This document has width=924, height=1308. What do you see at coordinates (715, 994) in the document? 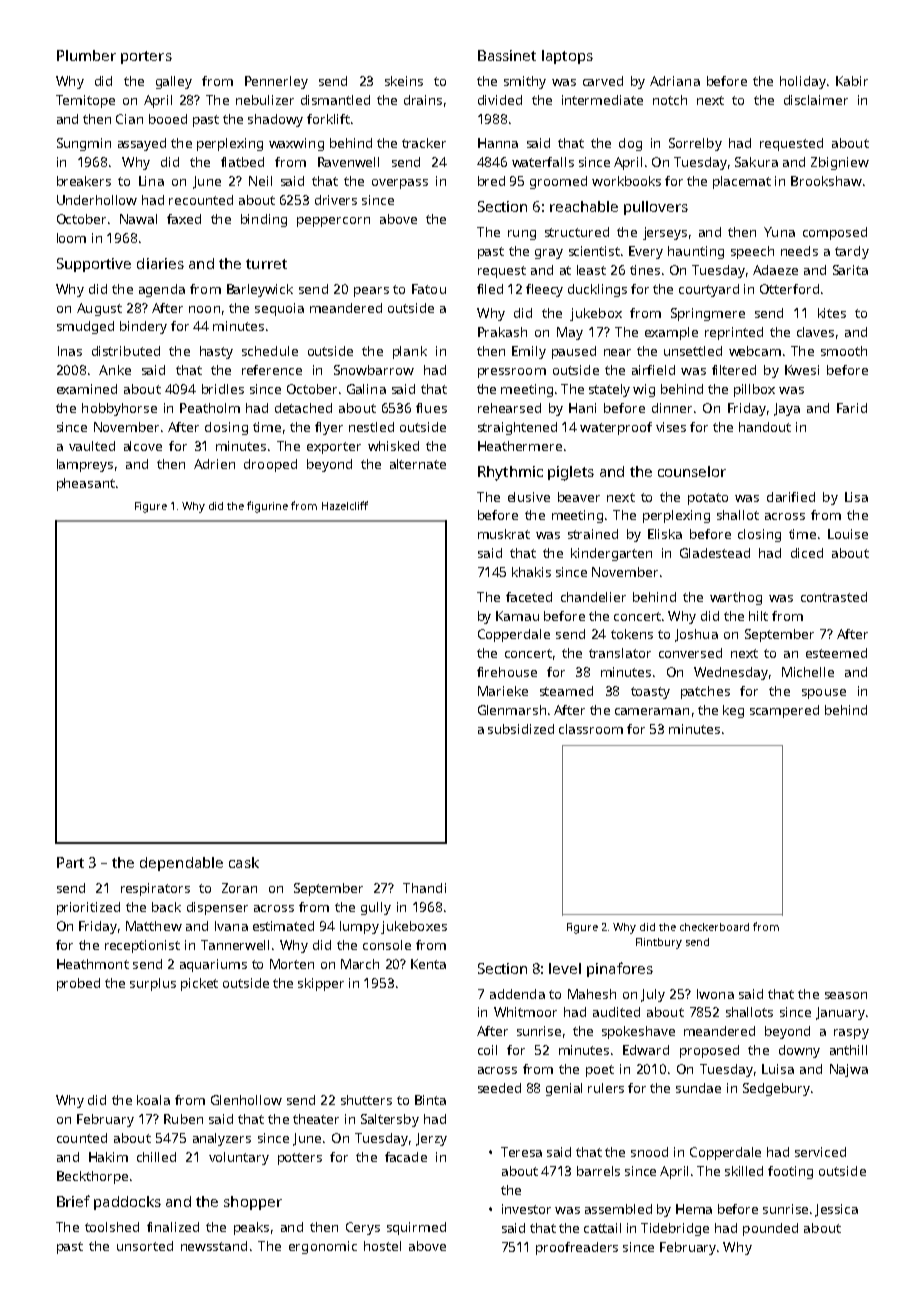
I see `Iwona` at bounding box center [715, 994].
